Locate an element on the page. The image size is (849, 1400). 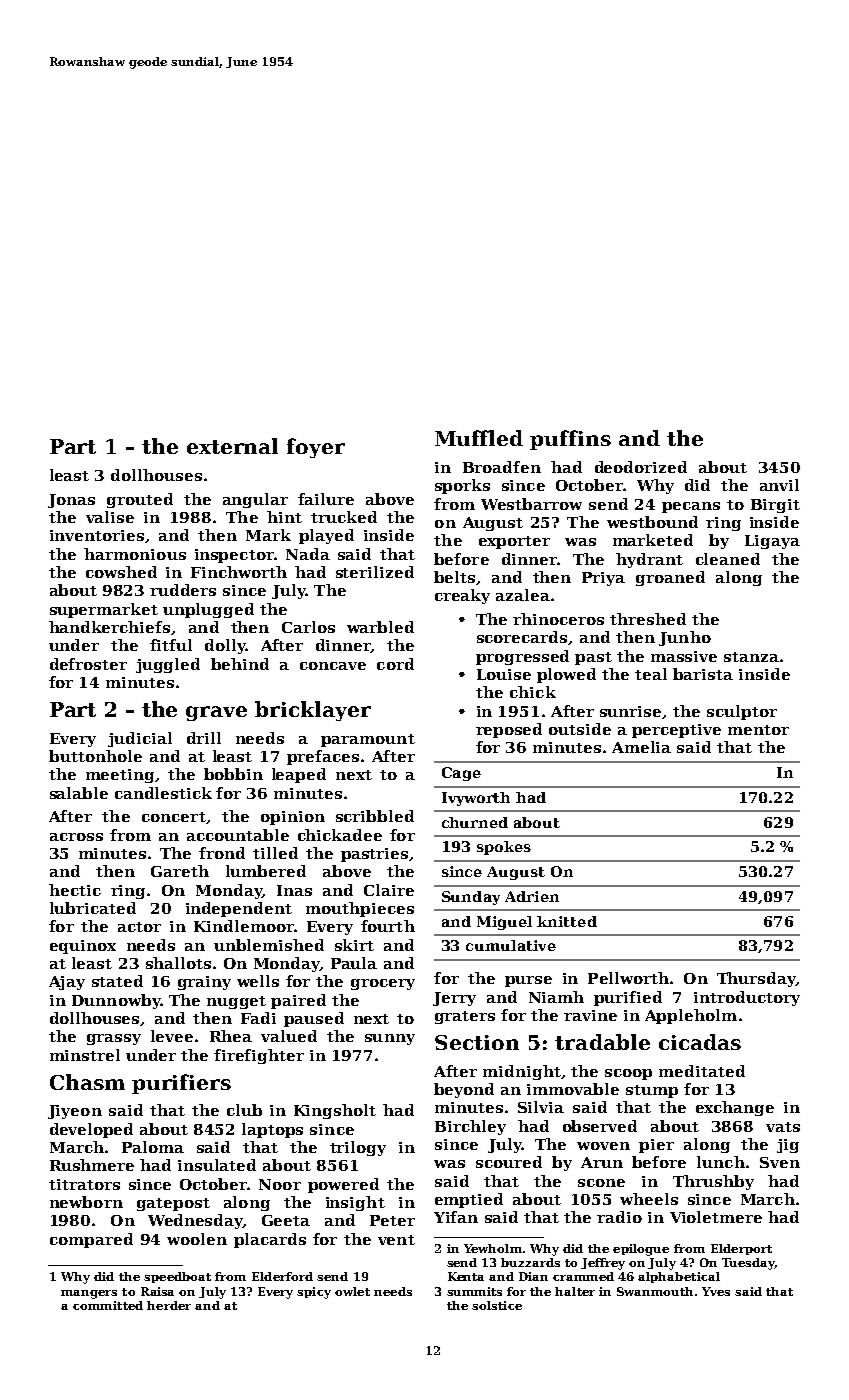
grouted is located at coordinates (140, 500).
